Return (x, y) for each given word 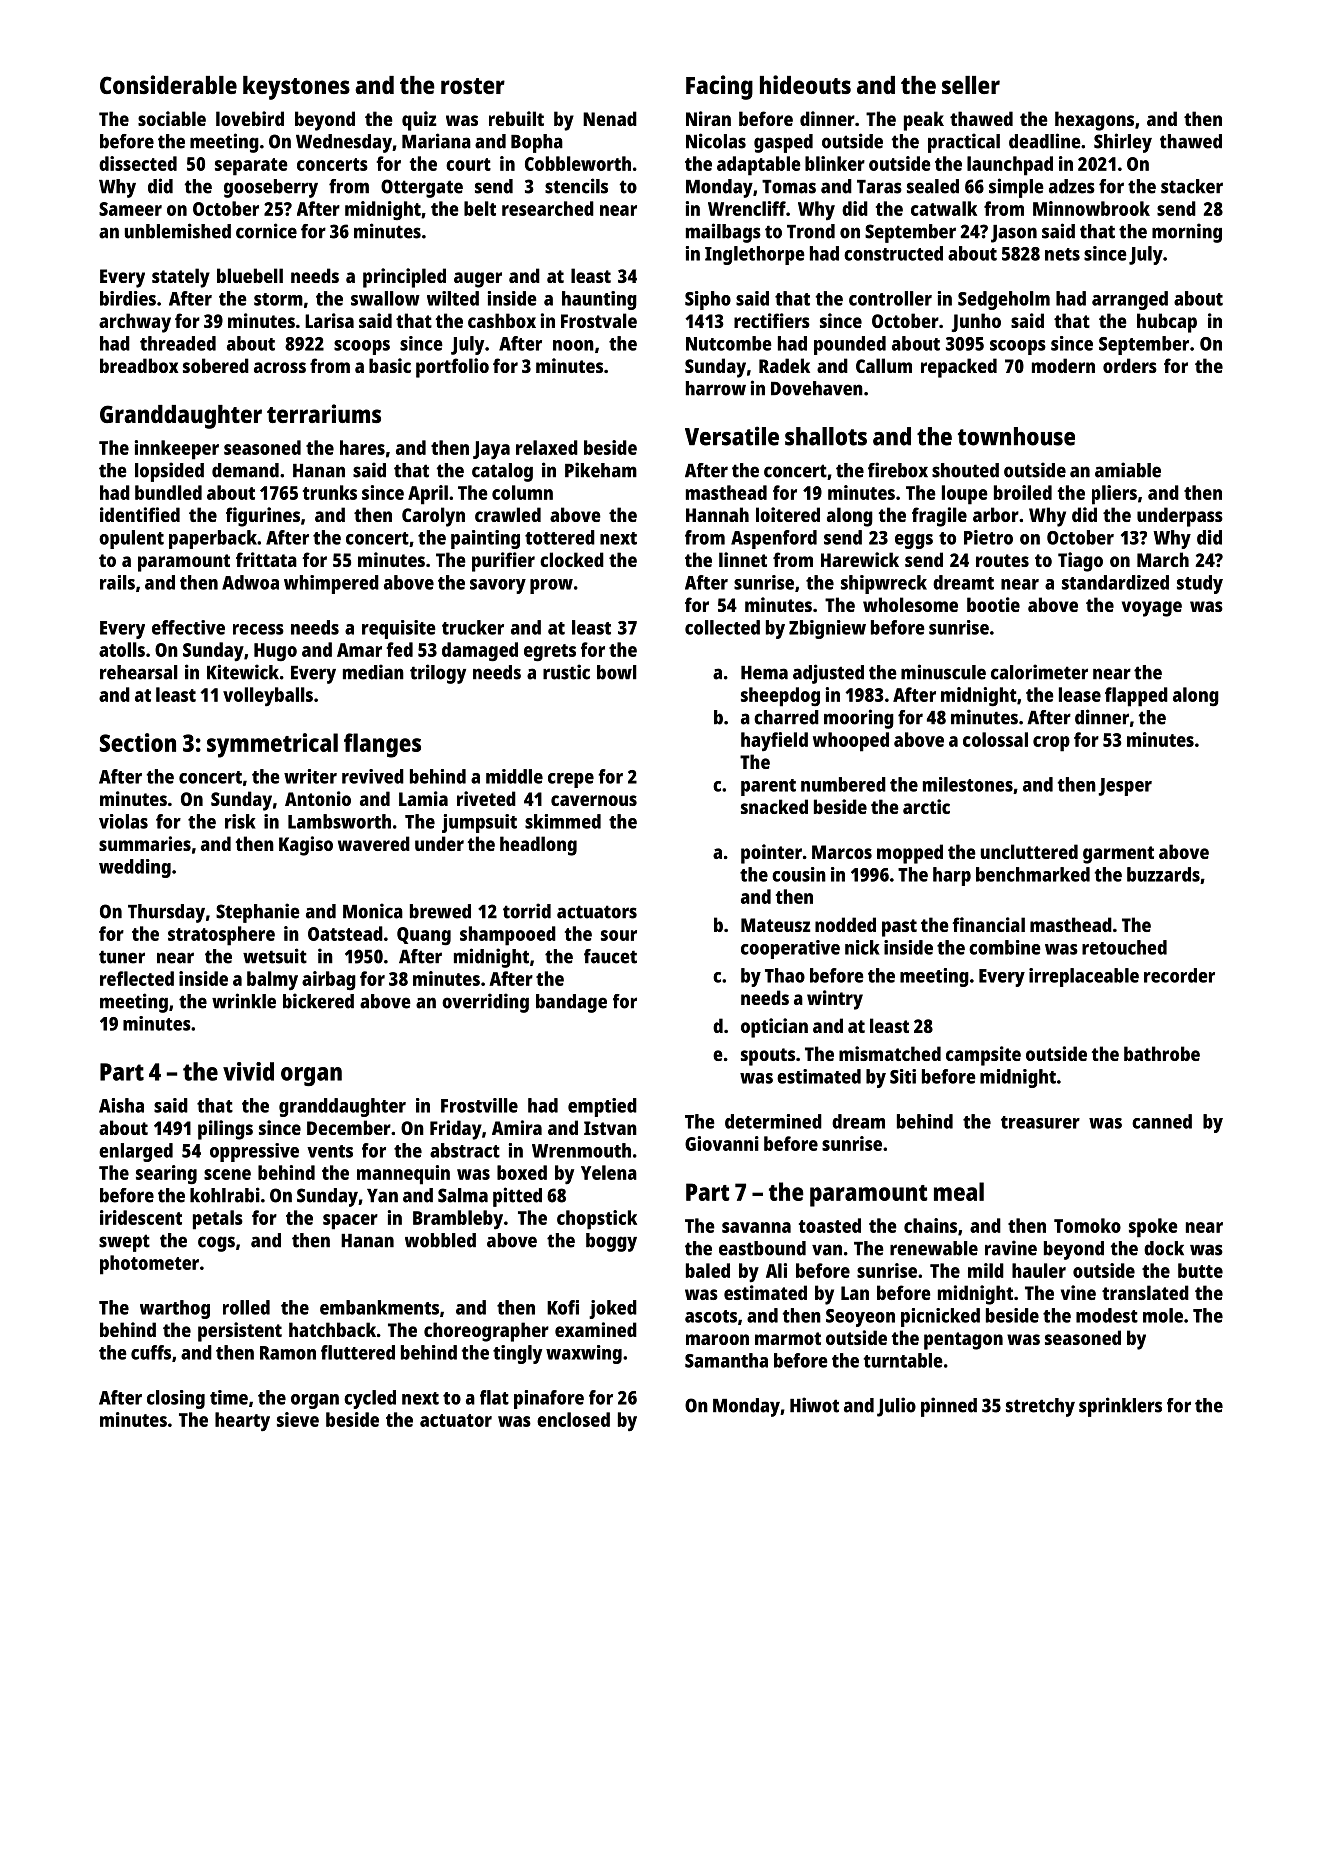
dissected (138, 163)
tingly (517, 1354)
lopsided (169, 472)
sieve (298, 1419)
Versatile (732, 436)
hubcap (1167, 323)
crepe (571, 780)
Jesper (1125, 787)
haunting (599, 300)
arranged (1130, 300)
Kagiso (306, 846)
